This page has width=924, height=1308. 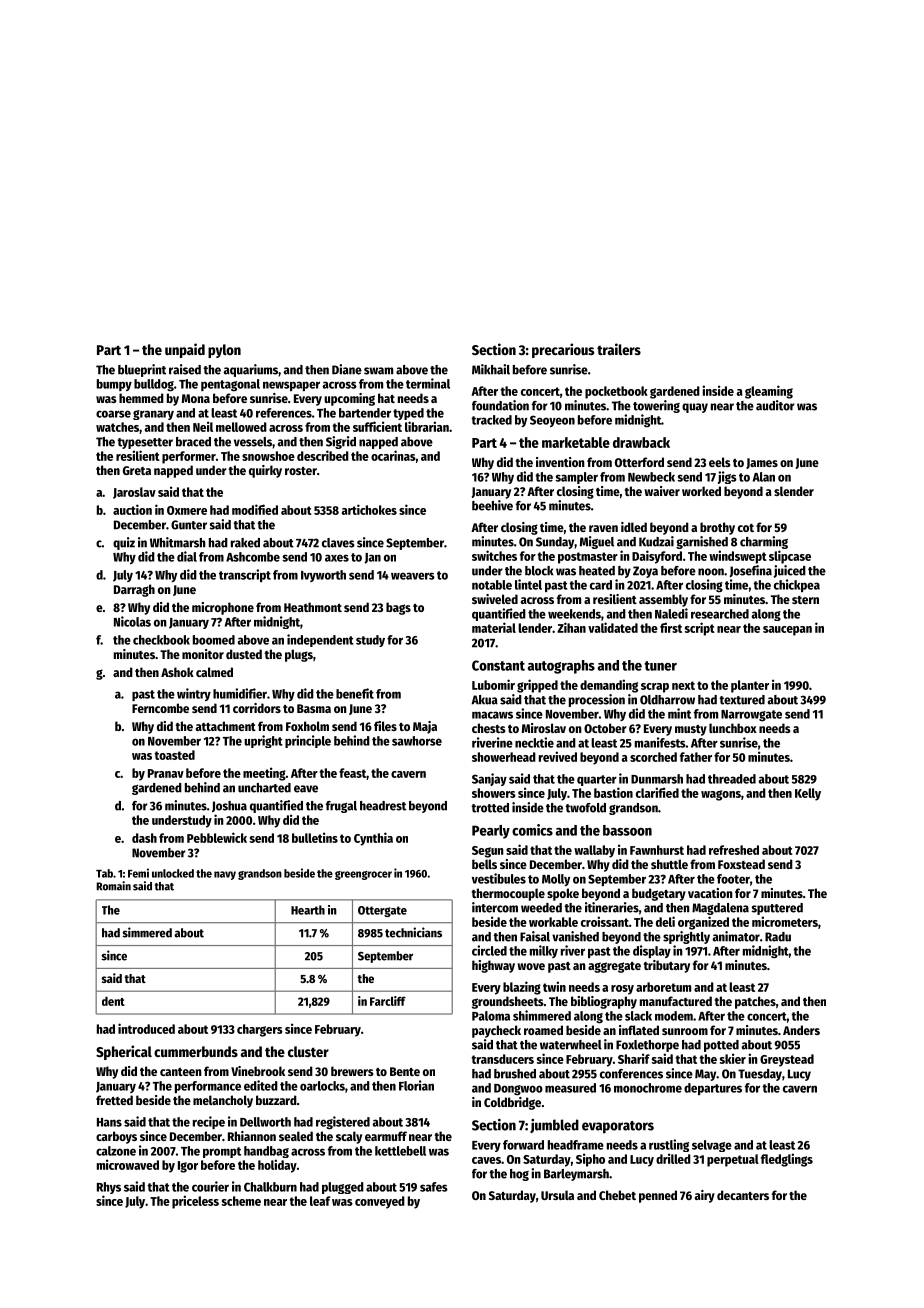 What do you see at coordinates (195, 1202) in the page?
I see `priceless` at bounding box center [195, 1202].
